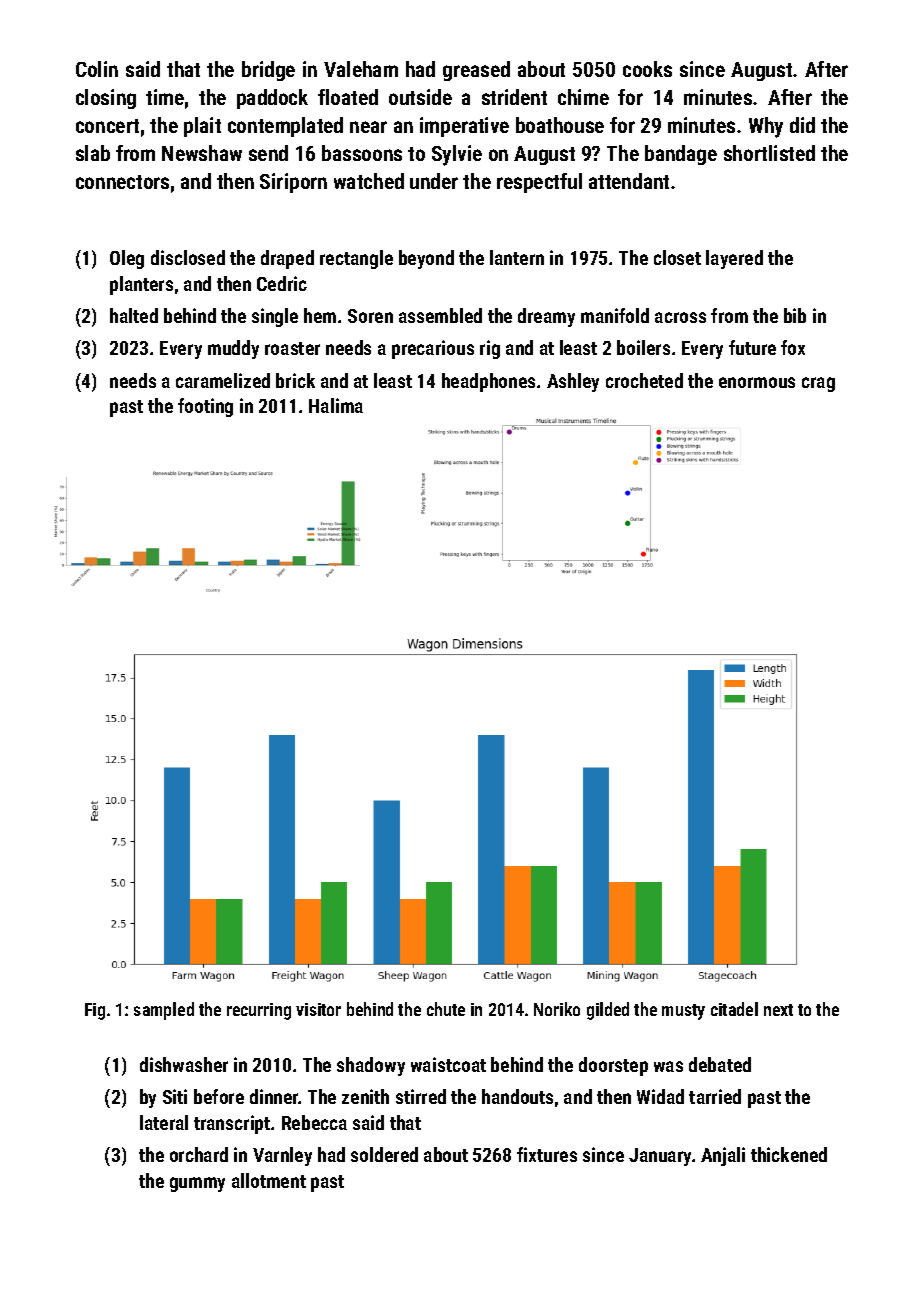 This document has height=1311, width=924. I want to click on chute, so click(446, 1009).
